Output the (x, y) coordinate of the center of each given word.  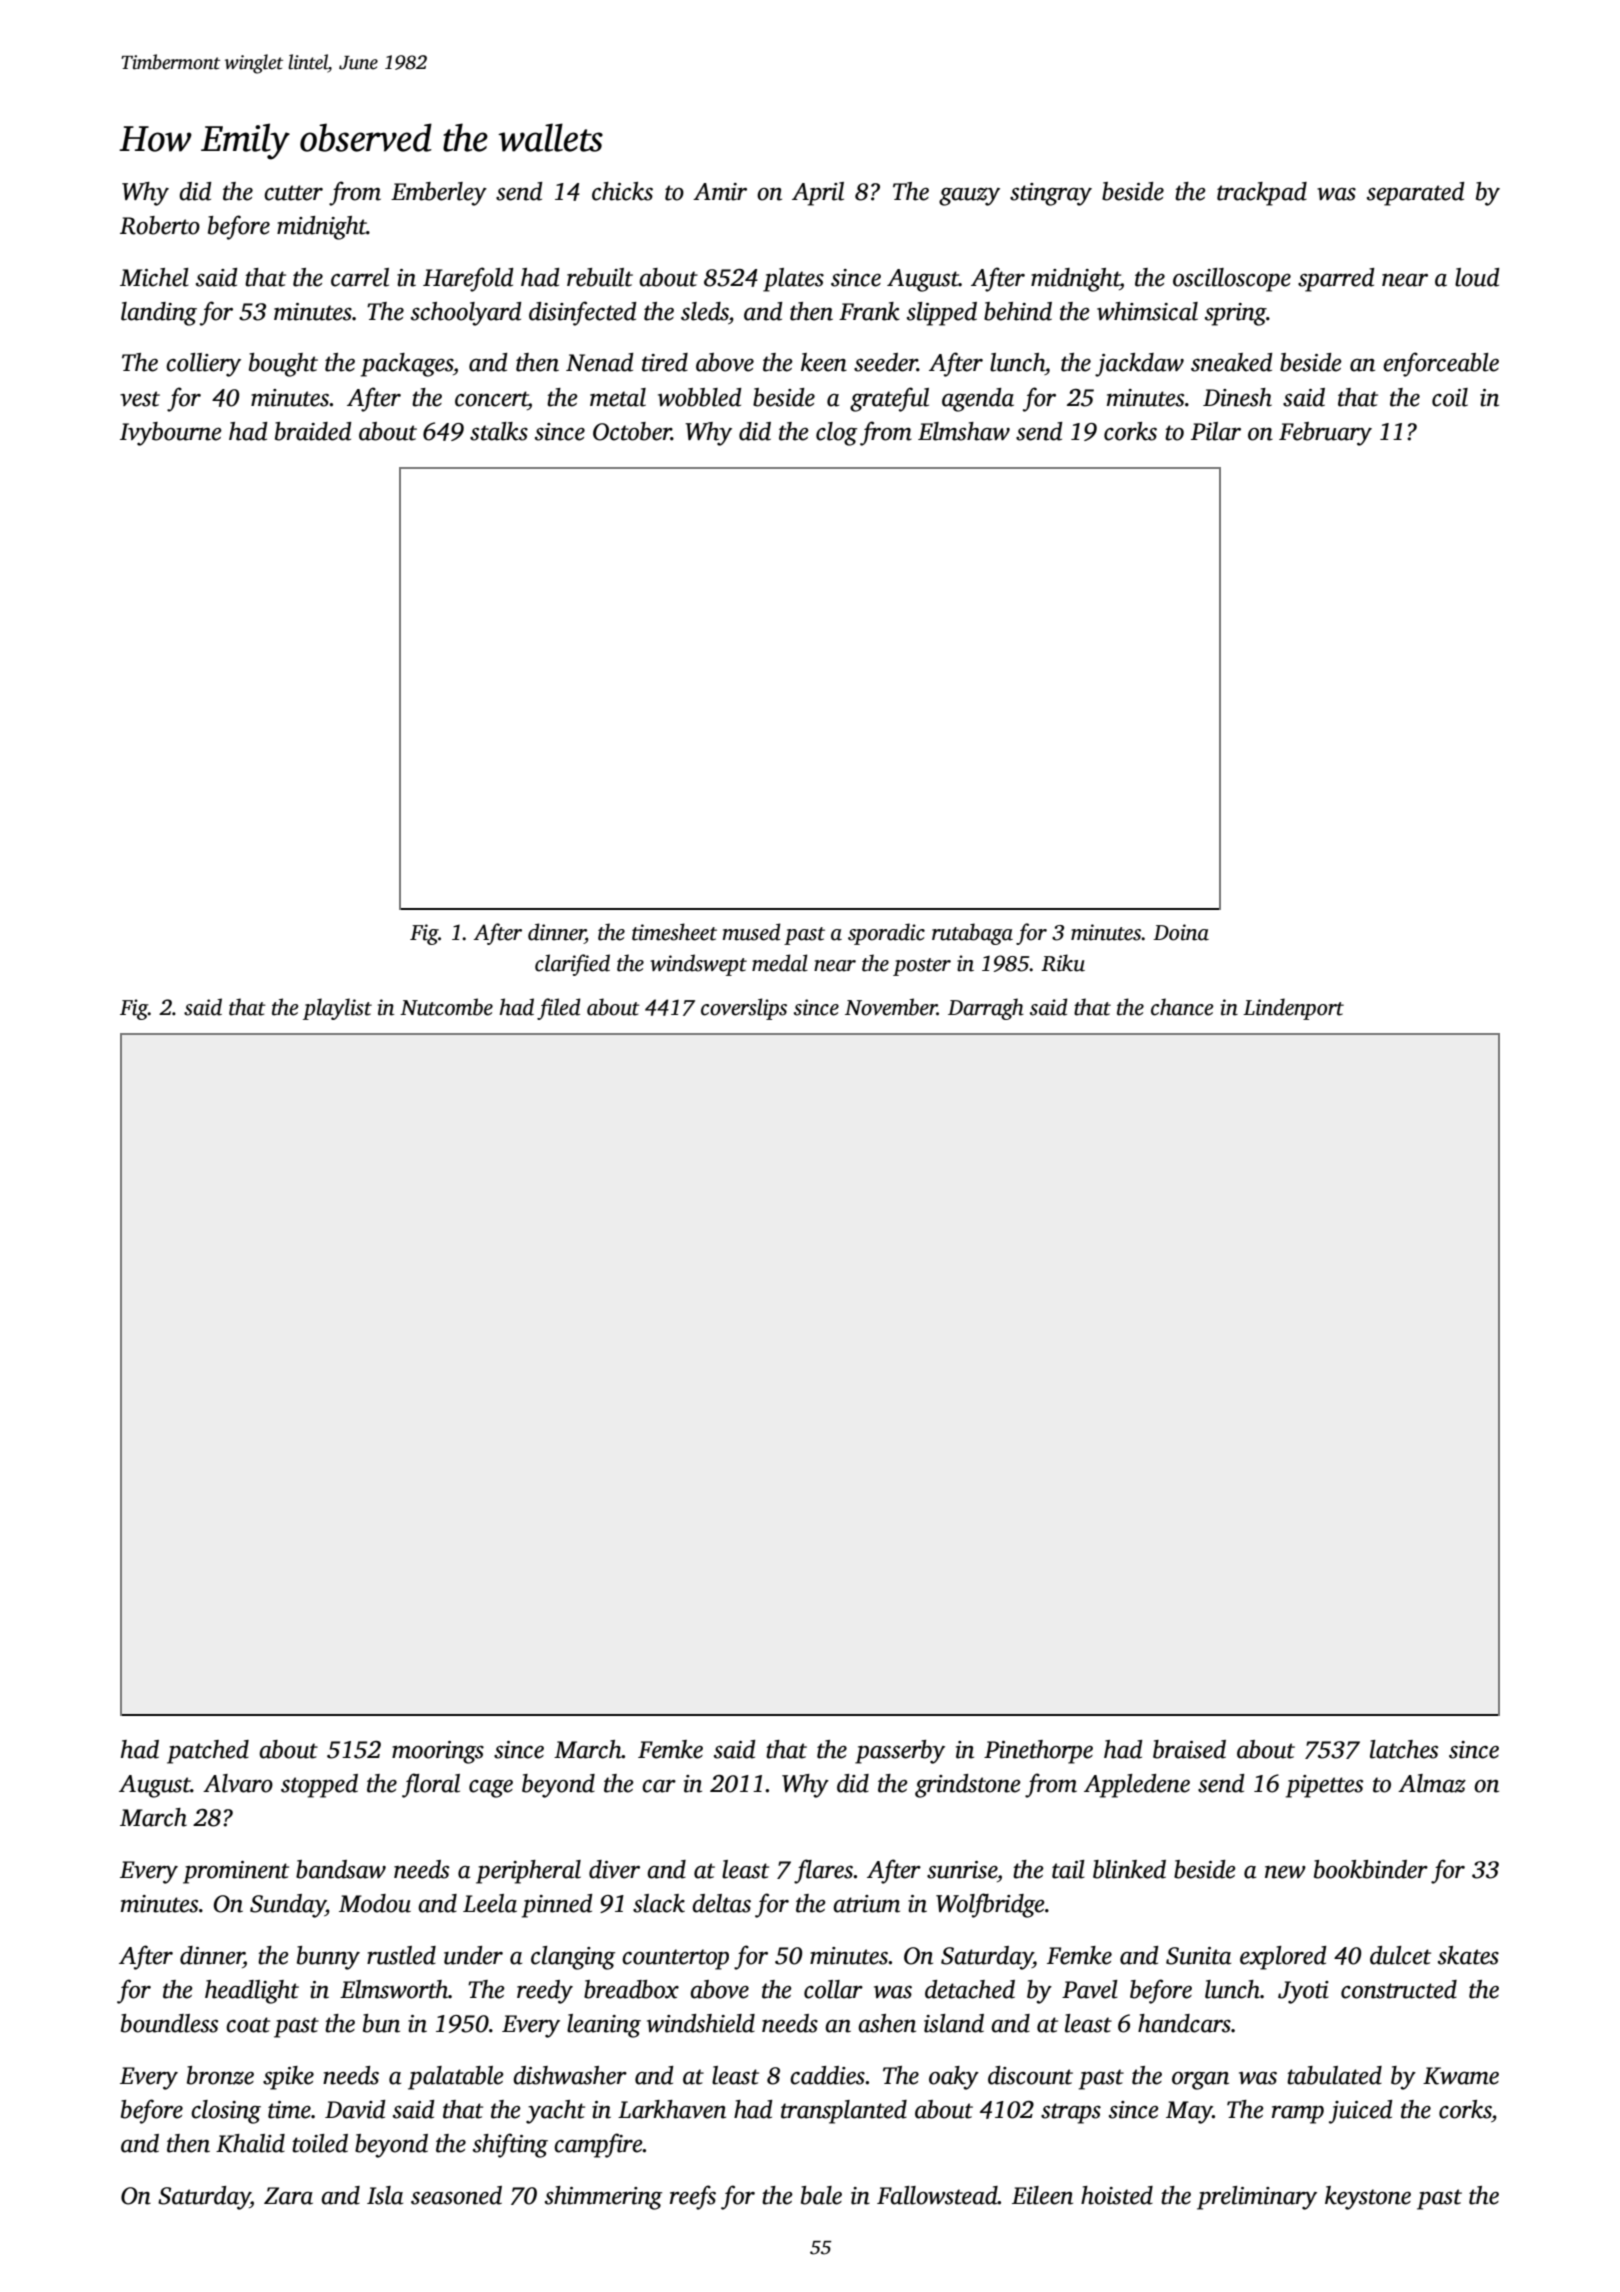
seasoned (456, 2195)
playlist (337, 1009)
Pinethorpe (1038, 1752)
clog (836, 434)
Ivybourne (171, 434)
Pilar (1216, 431)
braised (1189, 1749)
